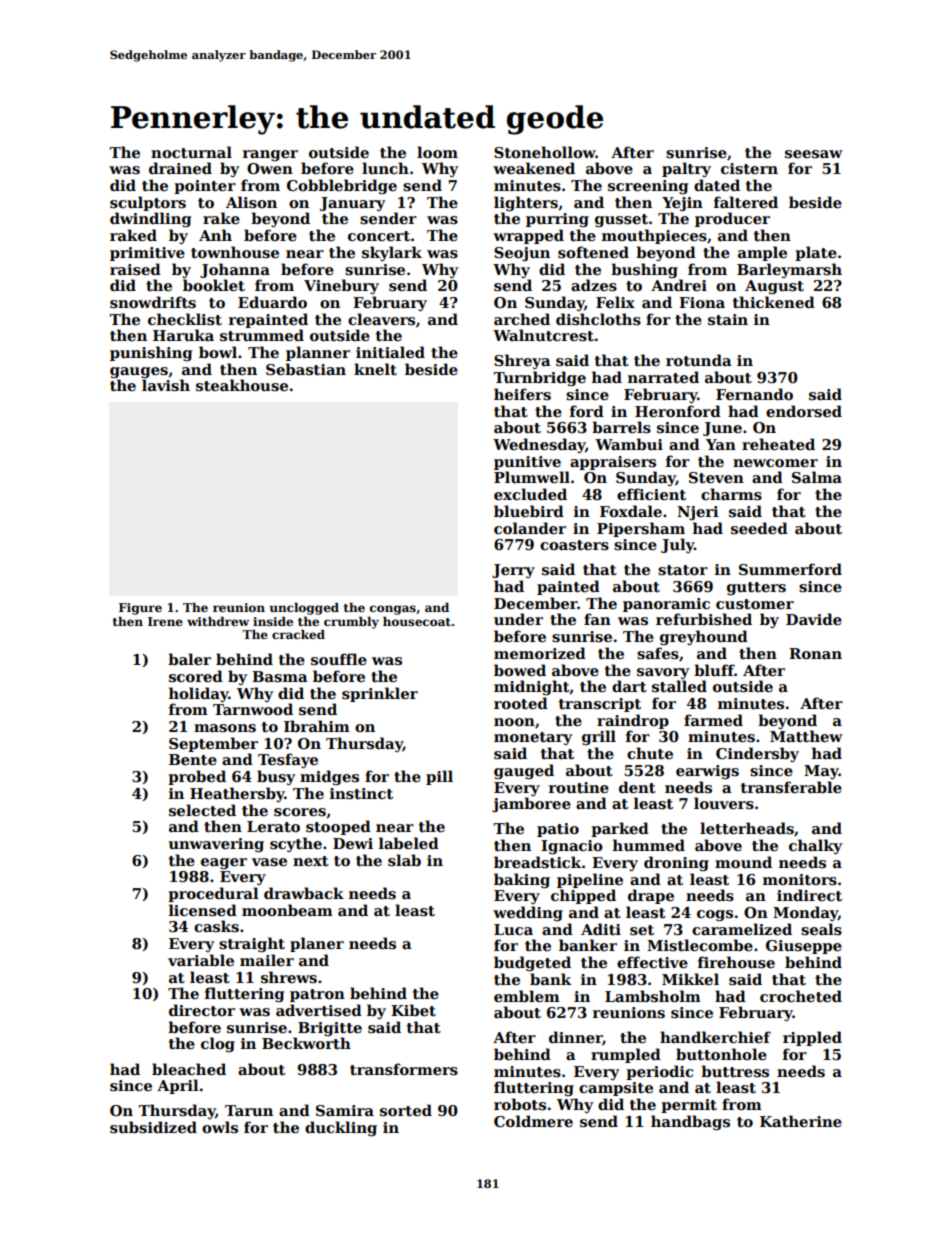 This screenshot has width=952, height=1233. What do you see at coordinates (762, 253) in the screenshot?
I see `ample` at bounding box center [762, 253].
